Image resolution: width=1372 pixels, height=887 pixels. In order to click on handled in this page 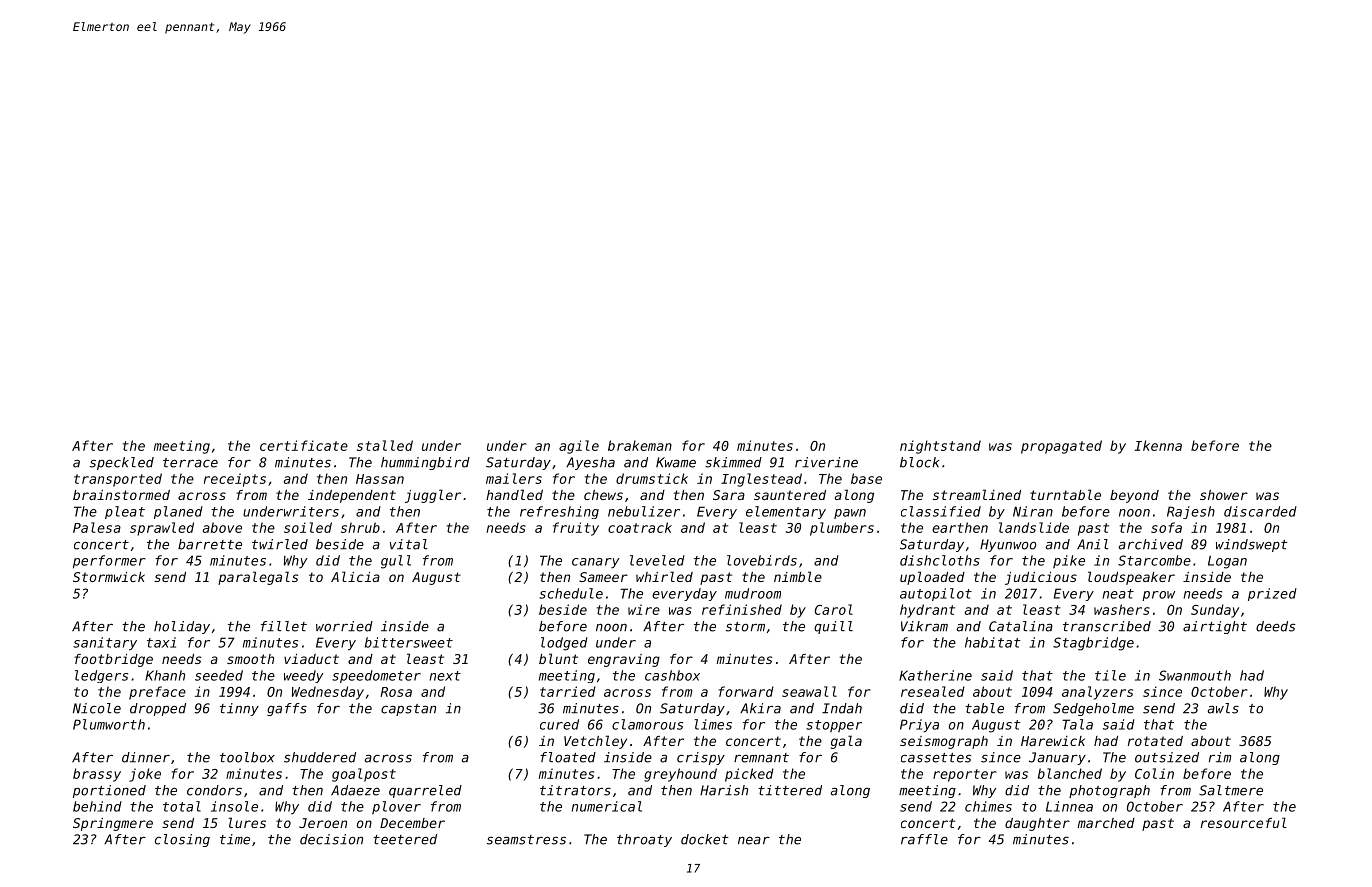, I will do `click(514, 494)`.
